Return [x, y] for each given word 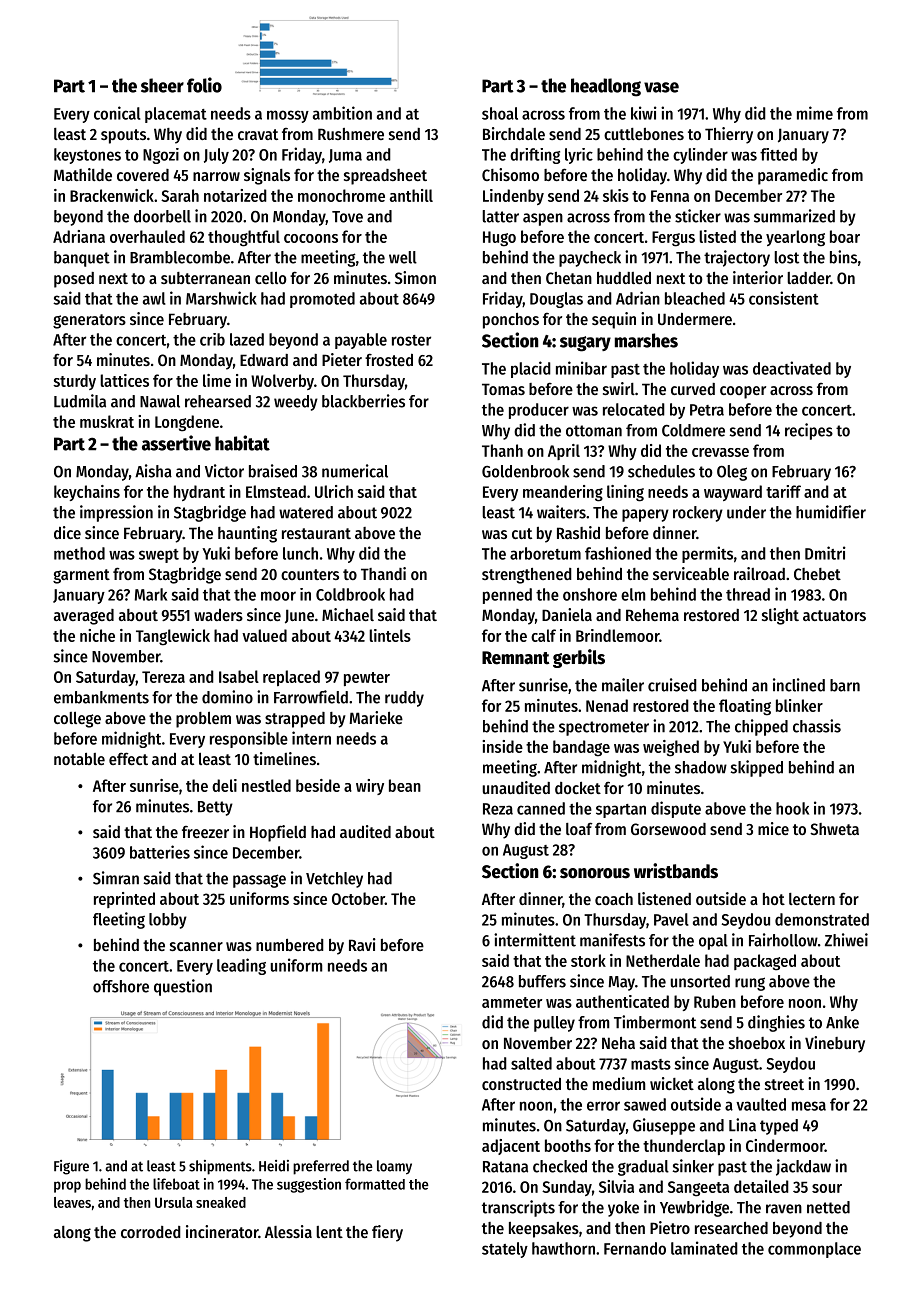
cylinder [700, 156]
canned [541, 808]
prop [67, 1187]
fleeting [119, 920]
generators [89, 321]
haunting [247, 534]
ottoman [594, 431]
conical [117, 113]
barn [845, 685]
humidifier [831, 512]
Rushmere [351, 134]
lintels [390, 635]
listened [664, 898]
